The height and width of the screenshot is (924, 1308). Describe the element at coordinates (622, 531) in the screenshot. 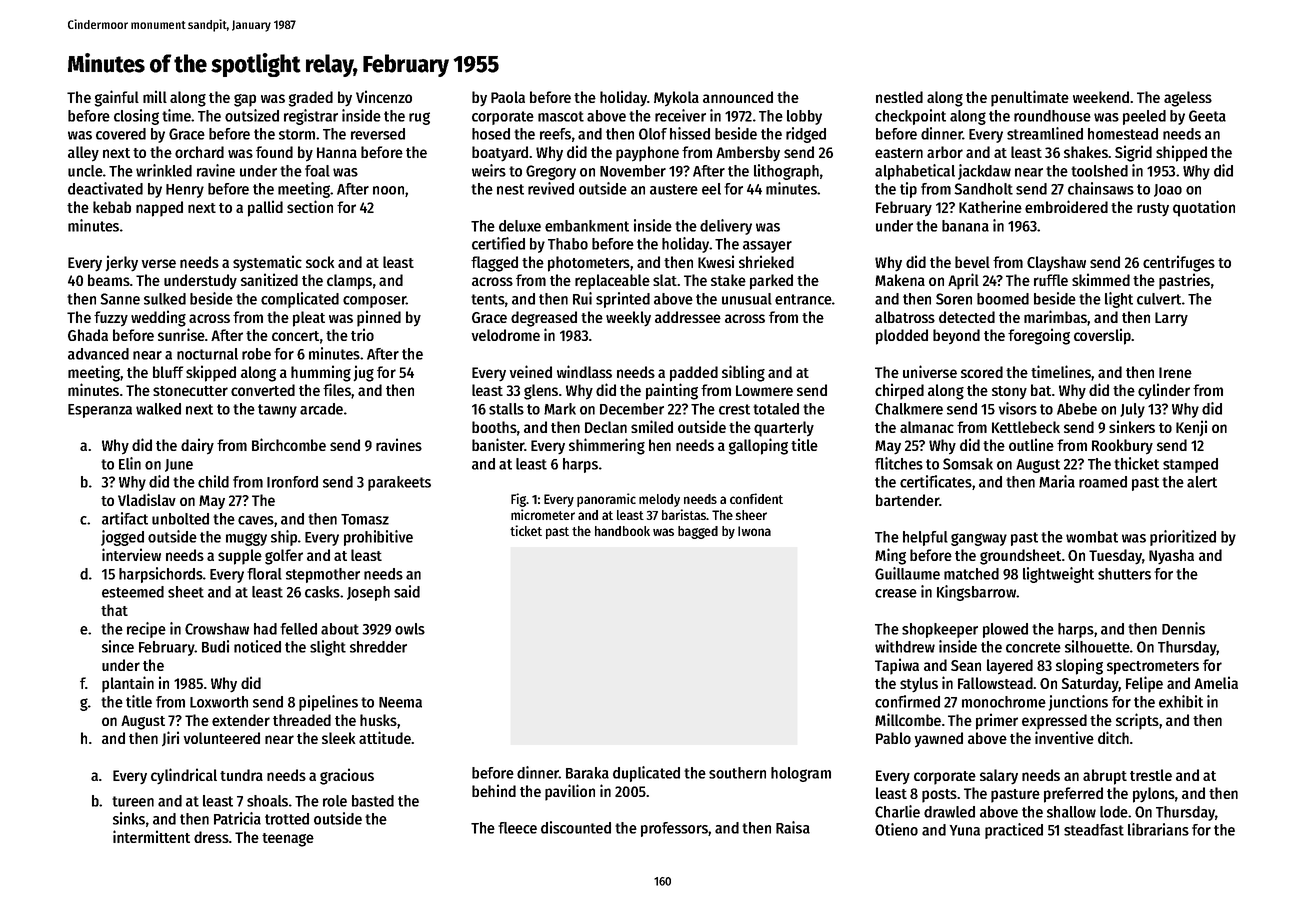

I see `handbook` at that location.
